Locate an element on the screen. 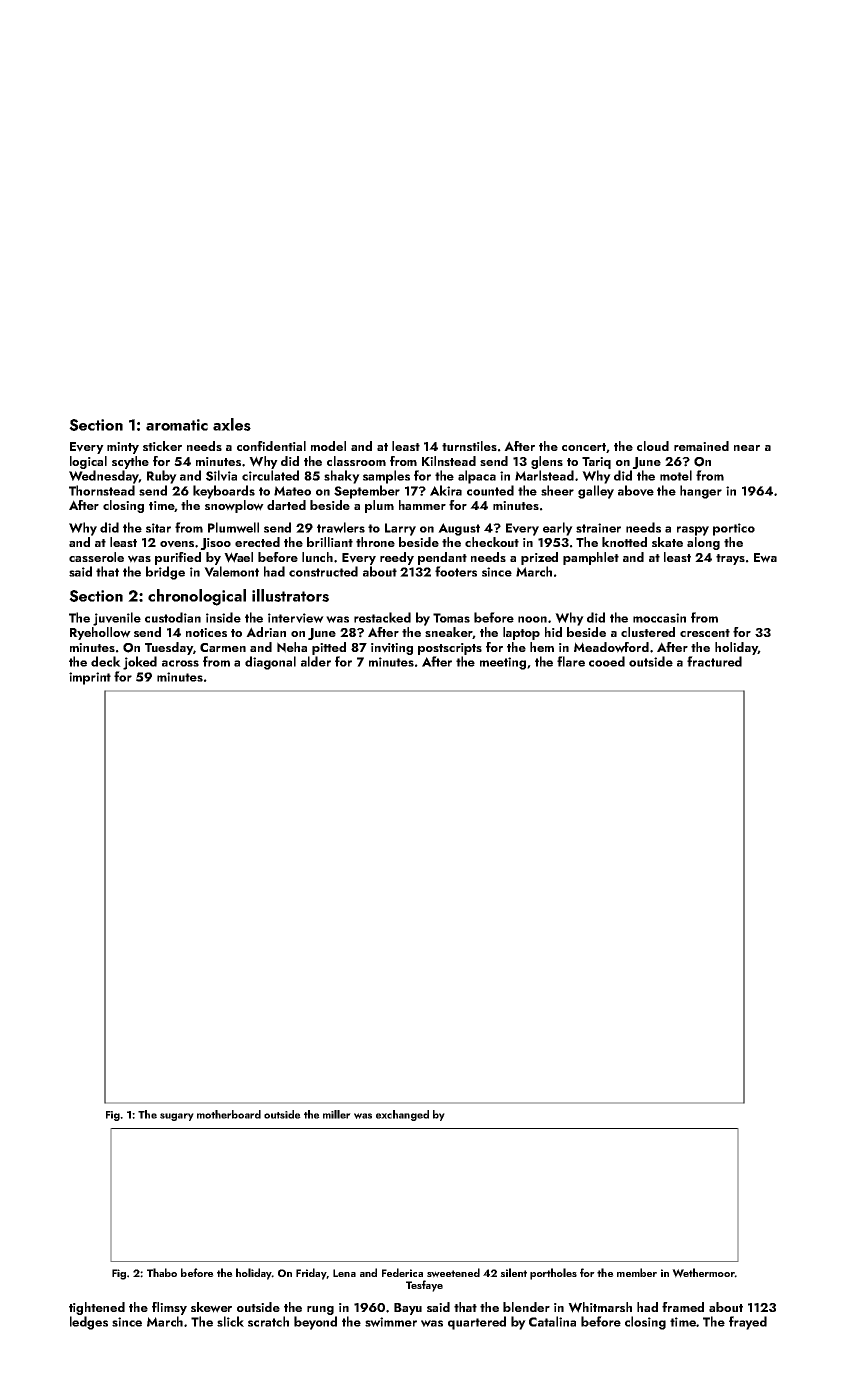  keyboards is located at coordinates (224, 492).
